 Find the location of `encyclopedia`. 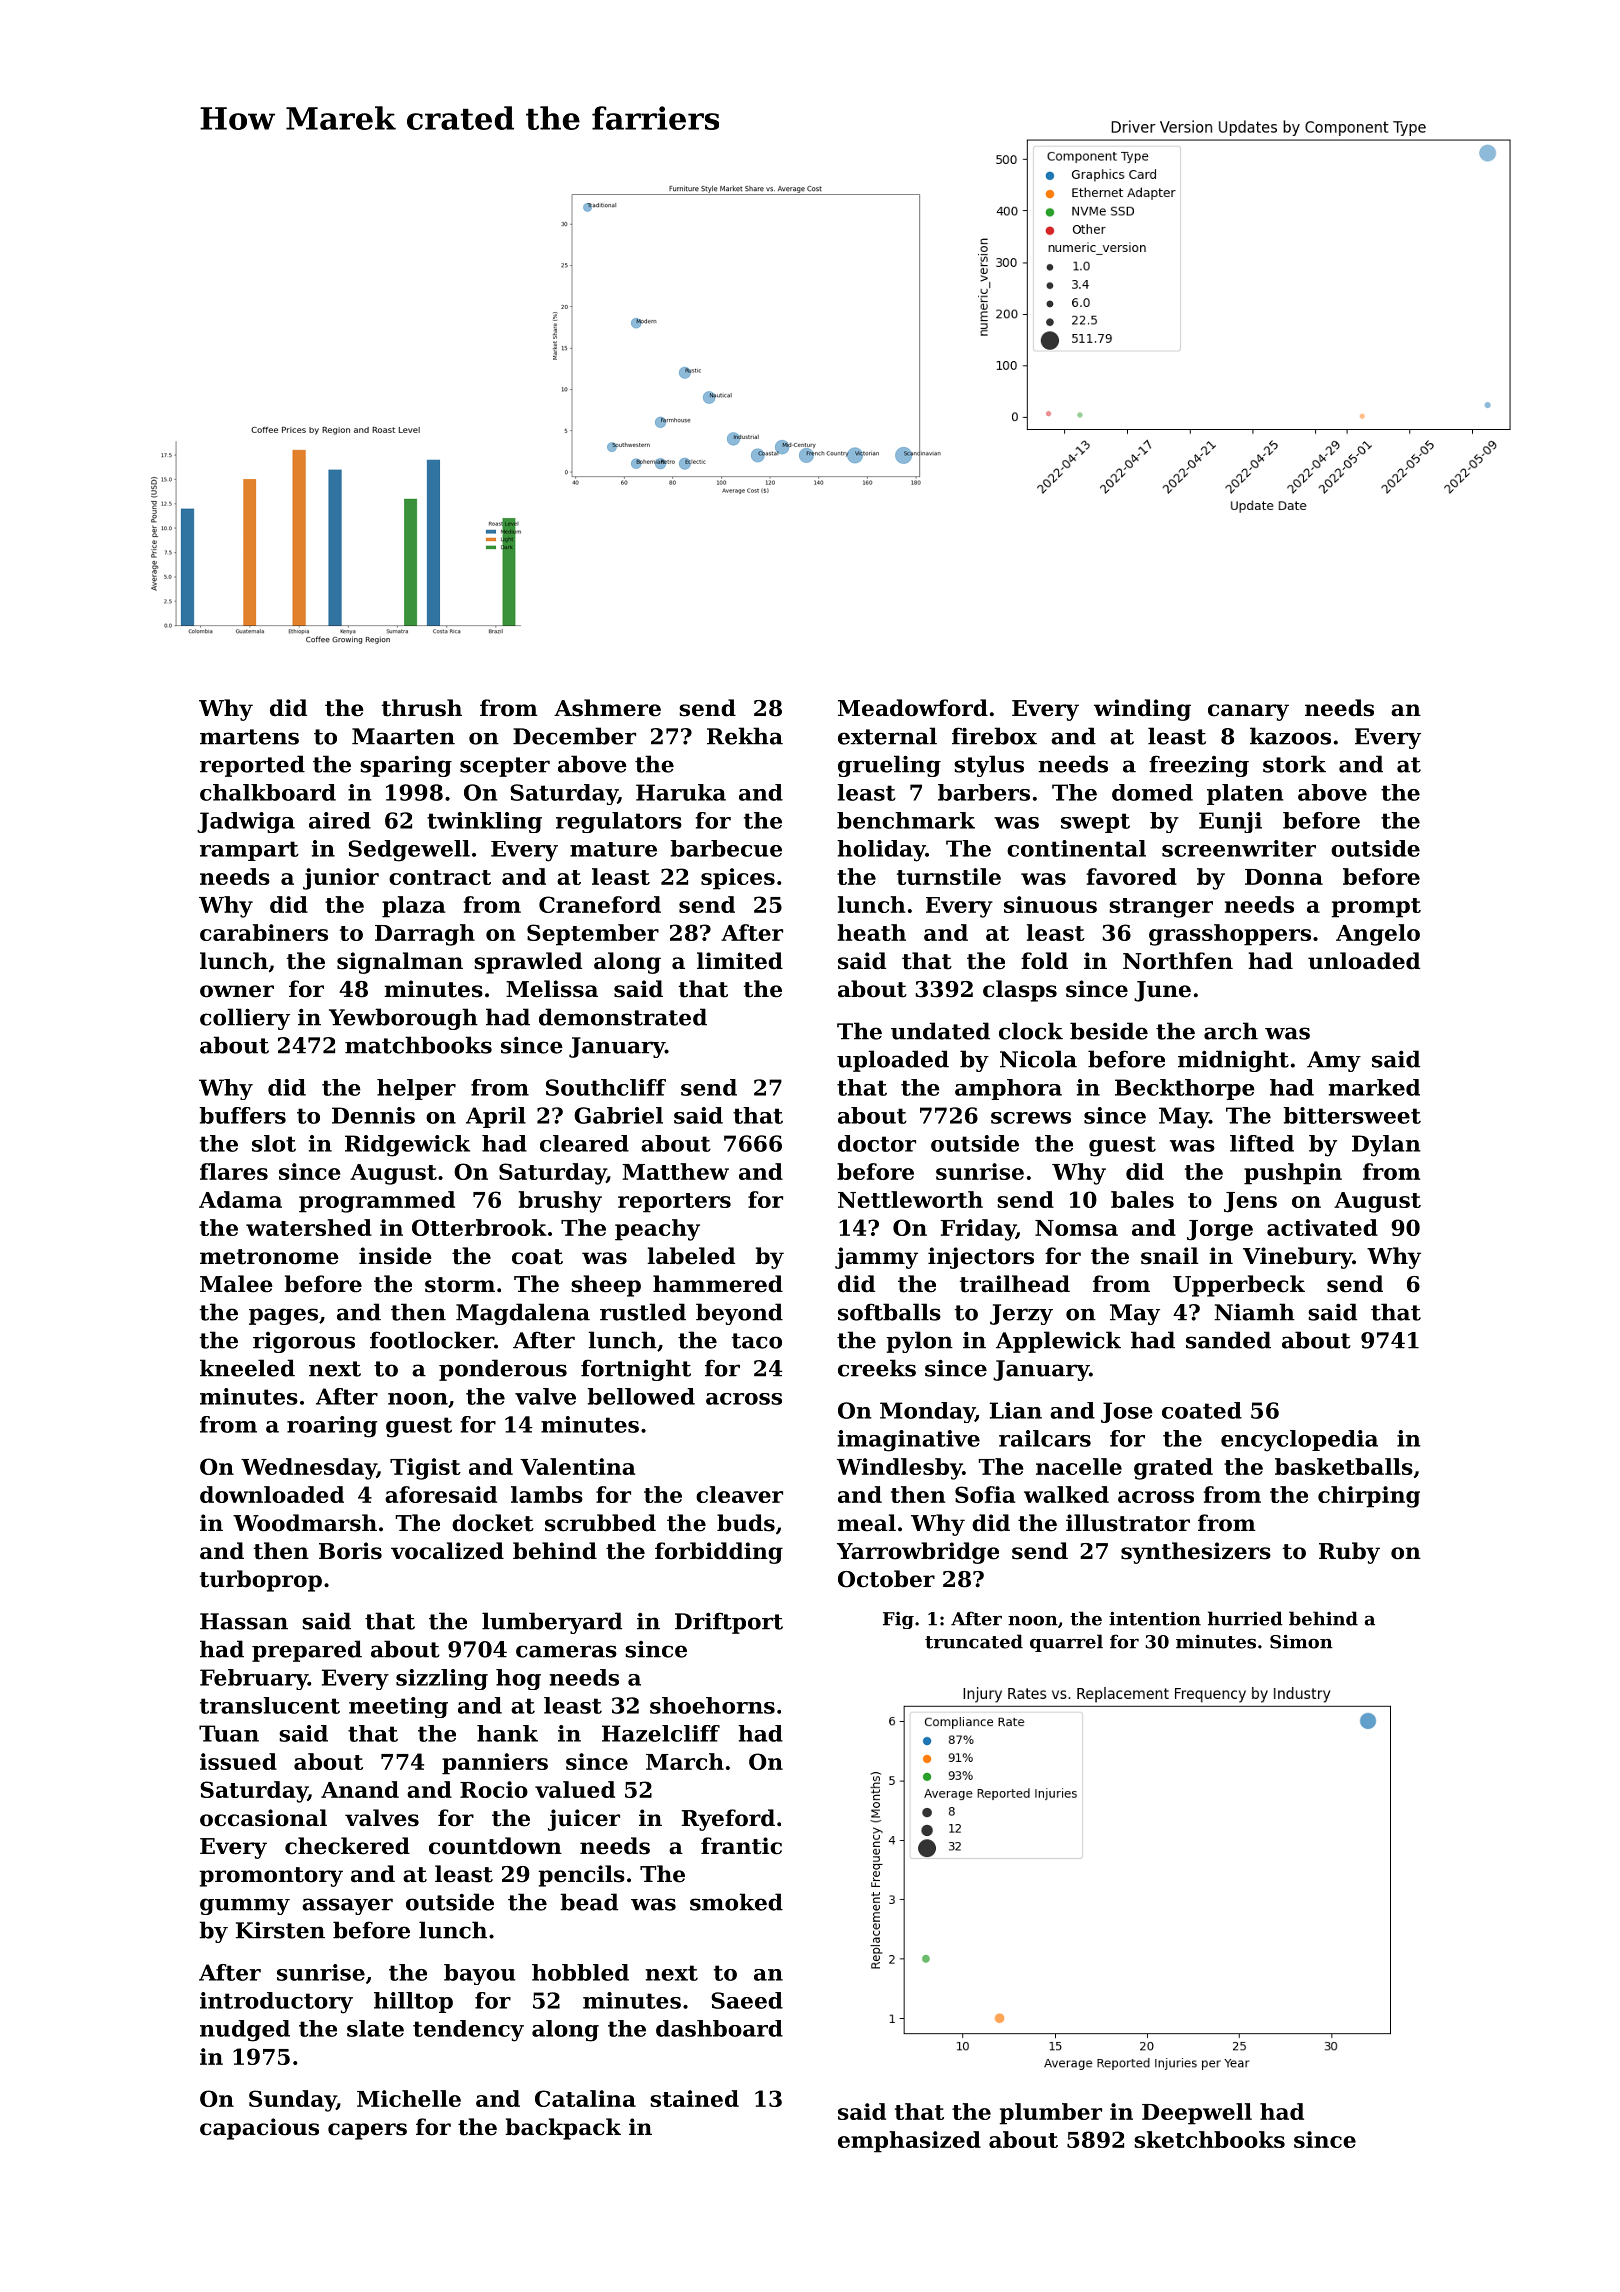

encyclopedia is located at coordinates (1299, 1441).
